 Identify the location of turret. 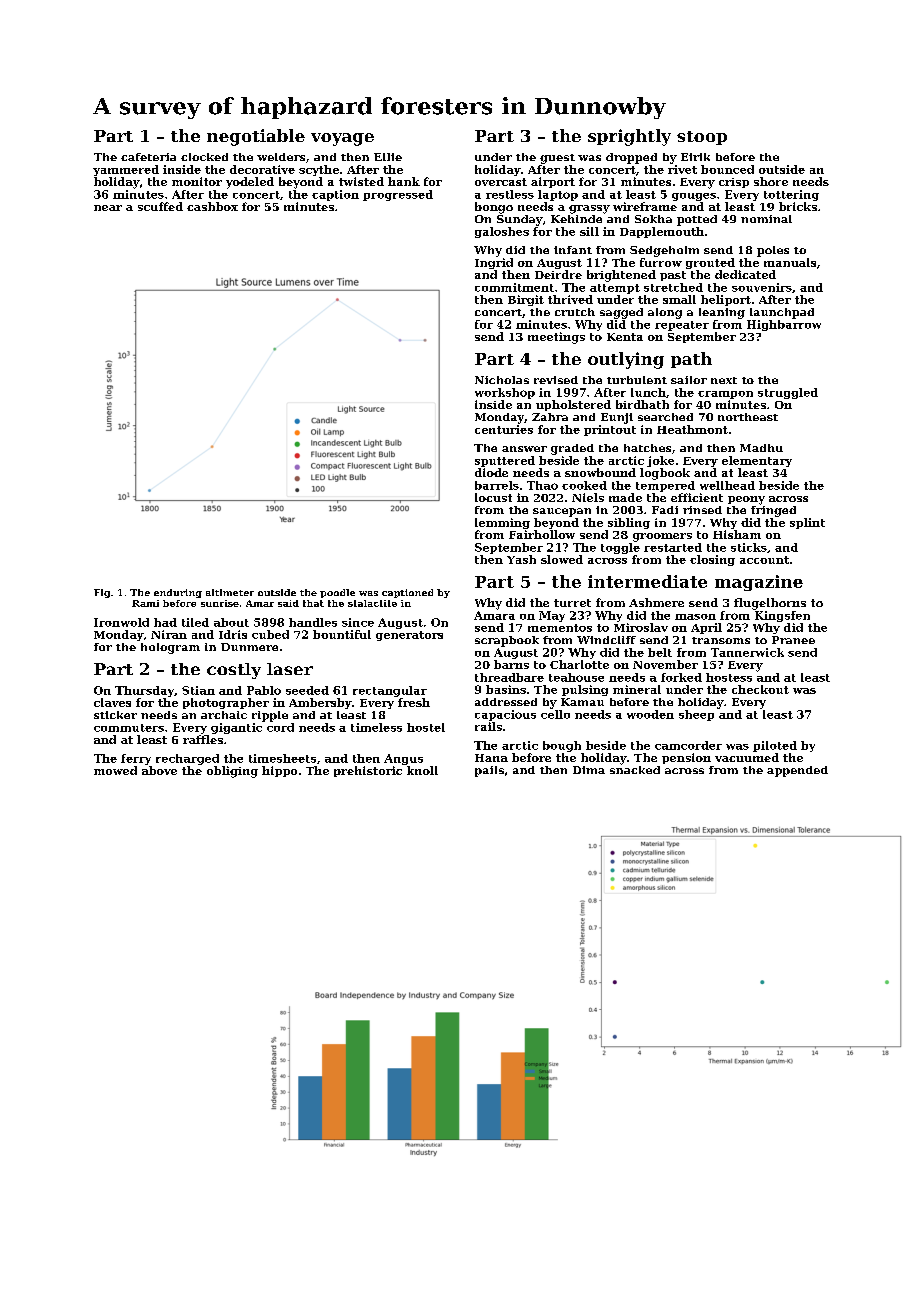
(572, 603).
